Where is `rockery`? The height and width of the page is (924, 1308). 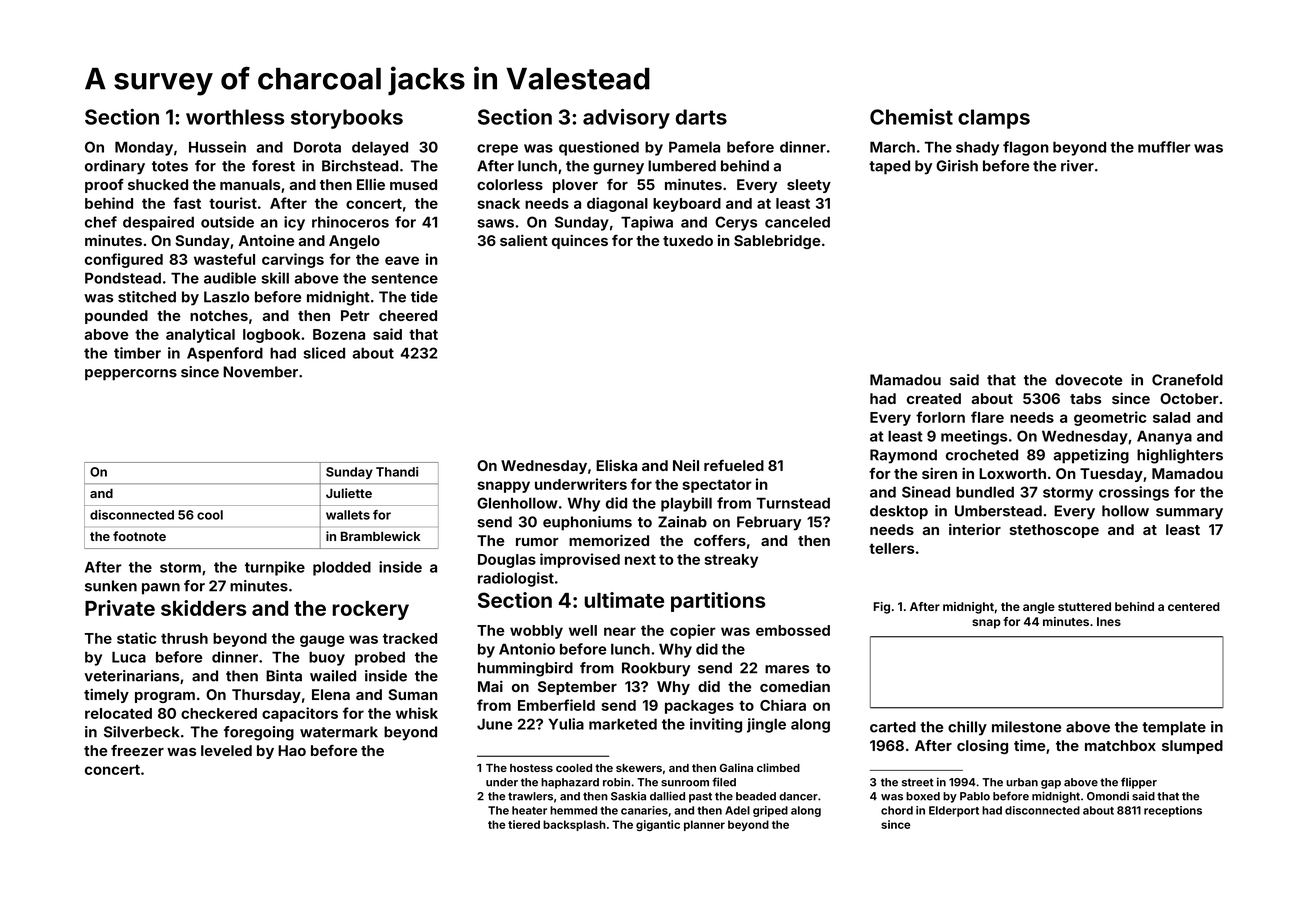 rockery is located at coordinates (371, 610).
